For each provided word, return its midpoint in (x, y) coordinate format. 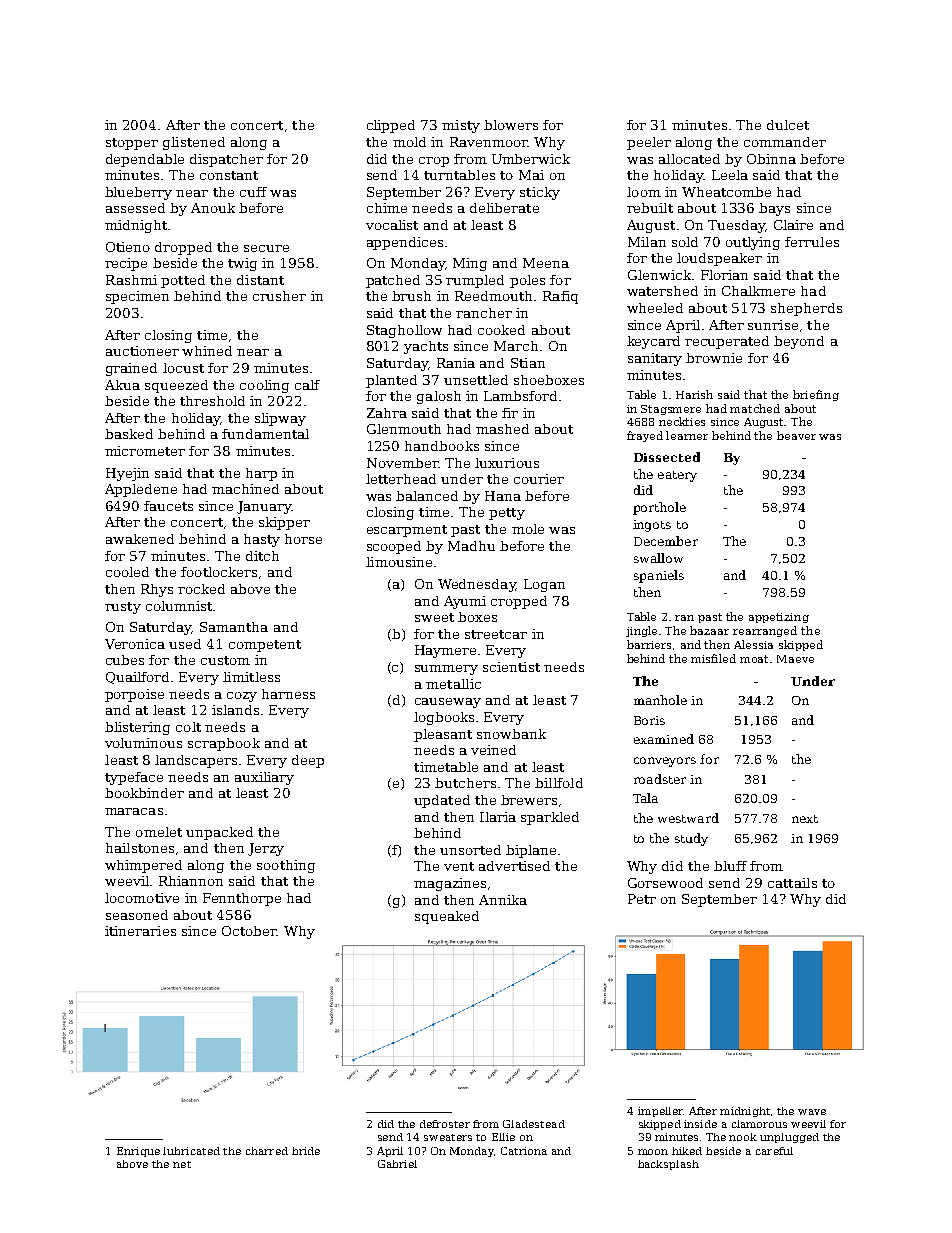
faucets (168, 506)
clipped (391, 126)
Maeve (795, 659)
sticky (540, 193)
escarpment (407, 531)
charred (267, 1151)
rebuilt (650, 208)
